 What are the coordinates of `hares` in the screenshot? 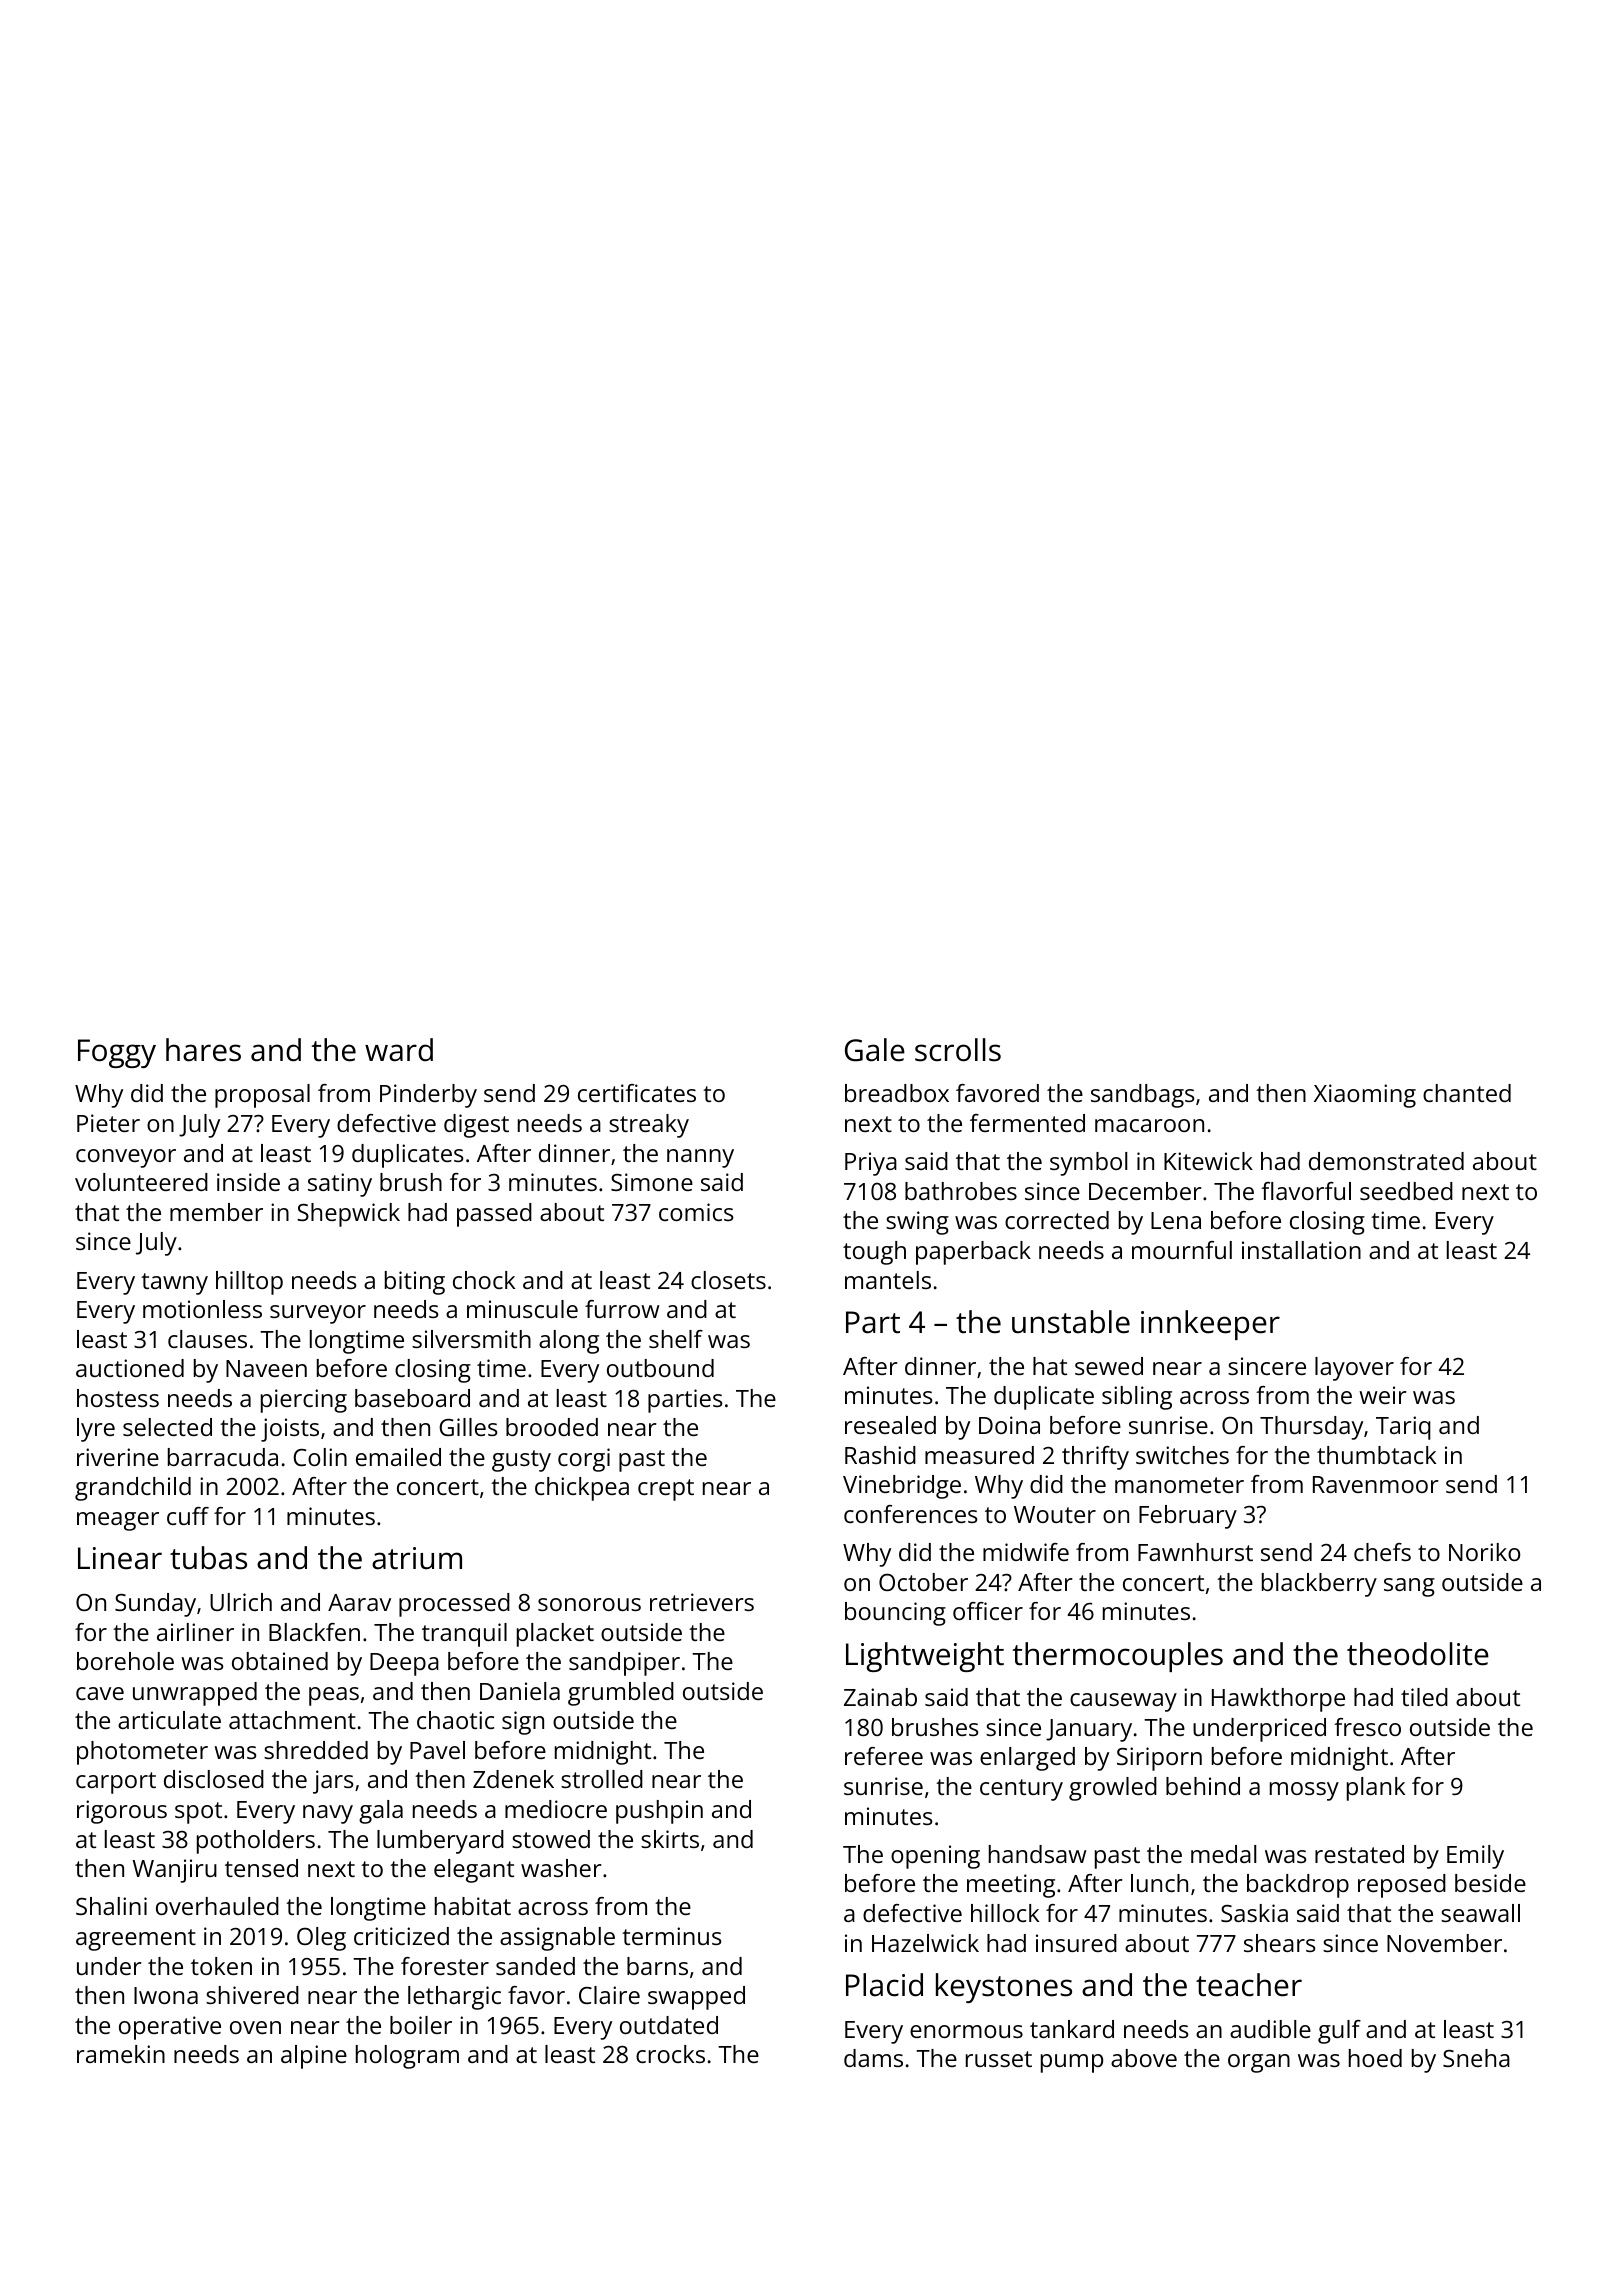 It's located at (203, 1050).
